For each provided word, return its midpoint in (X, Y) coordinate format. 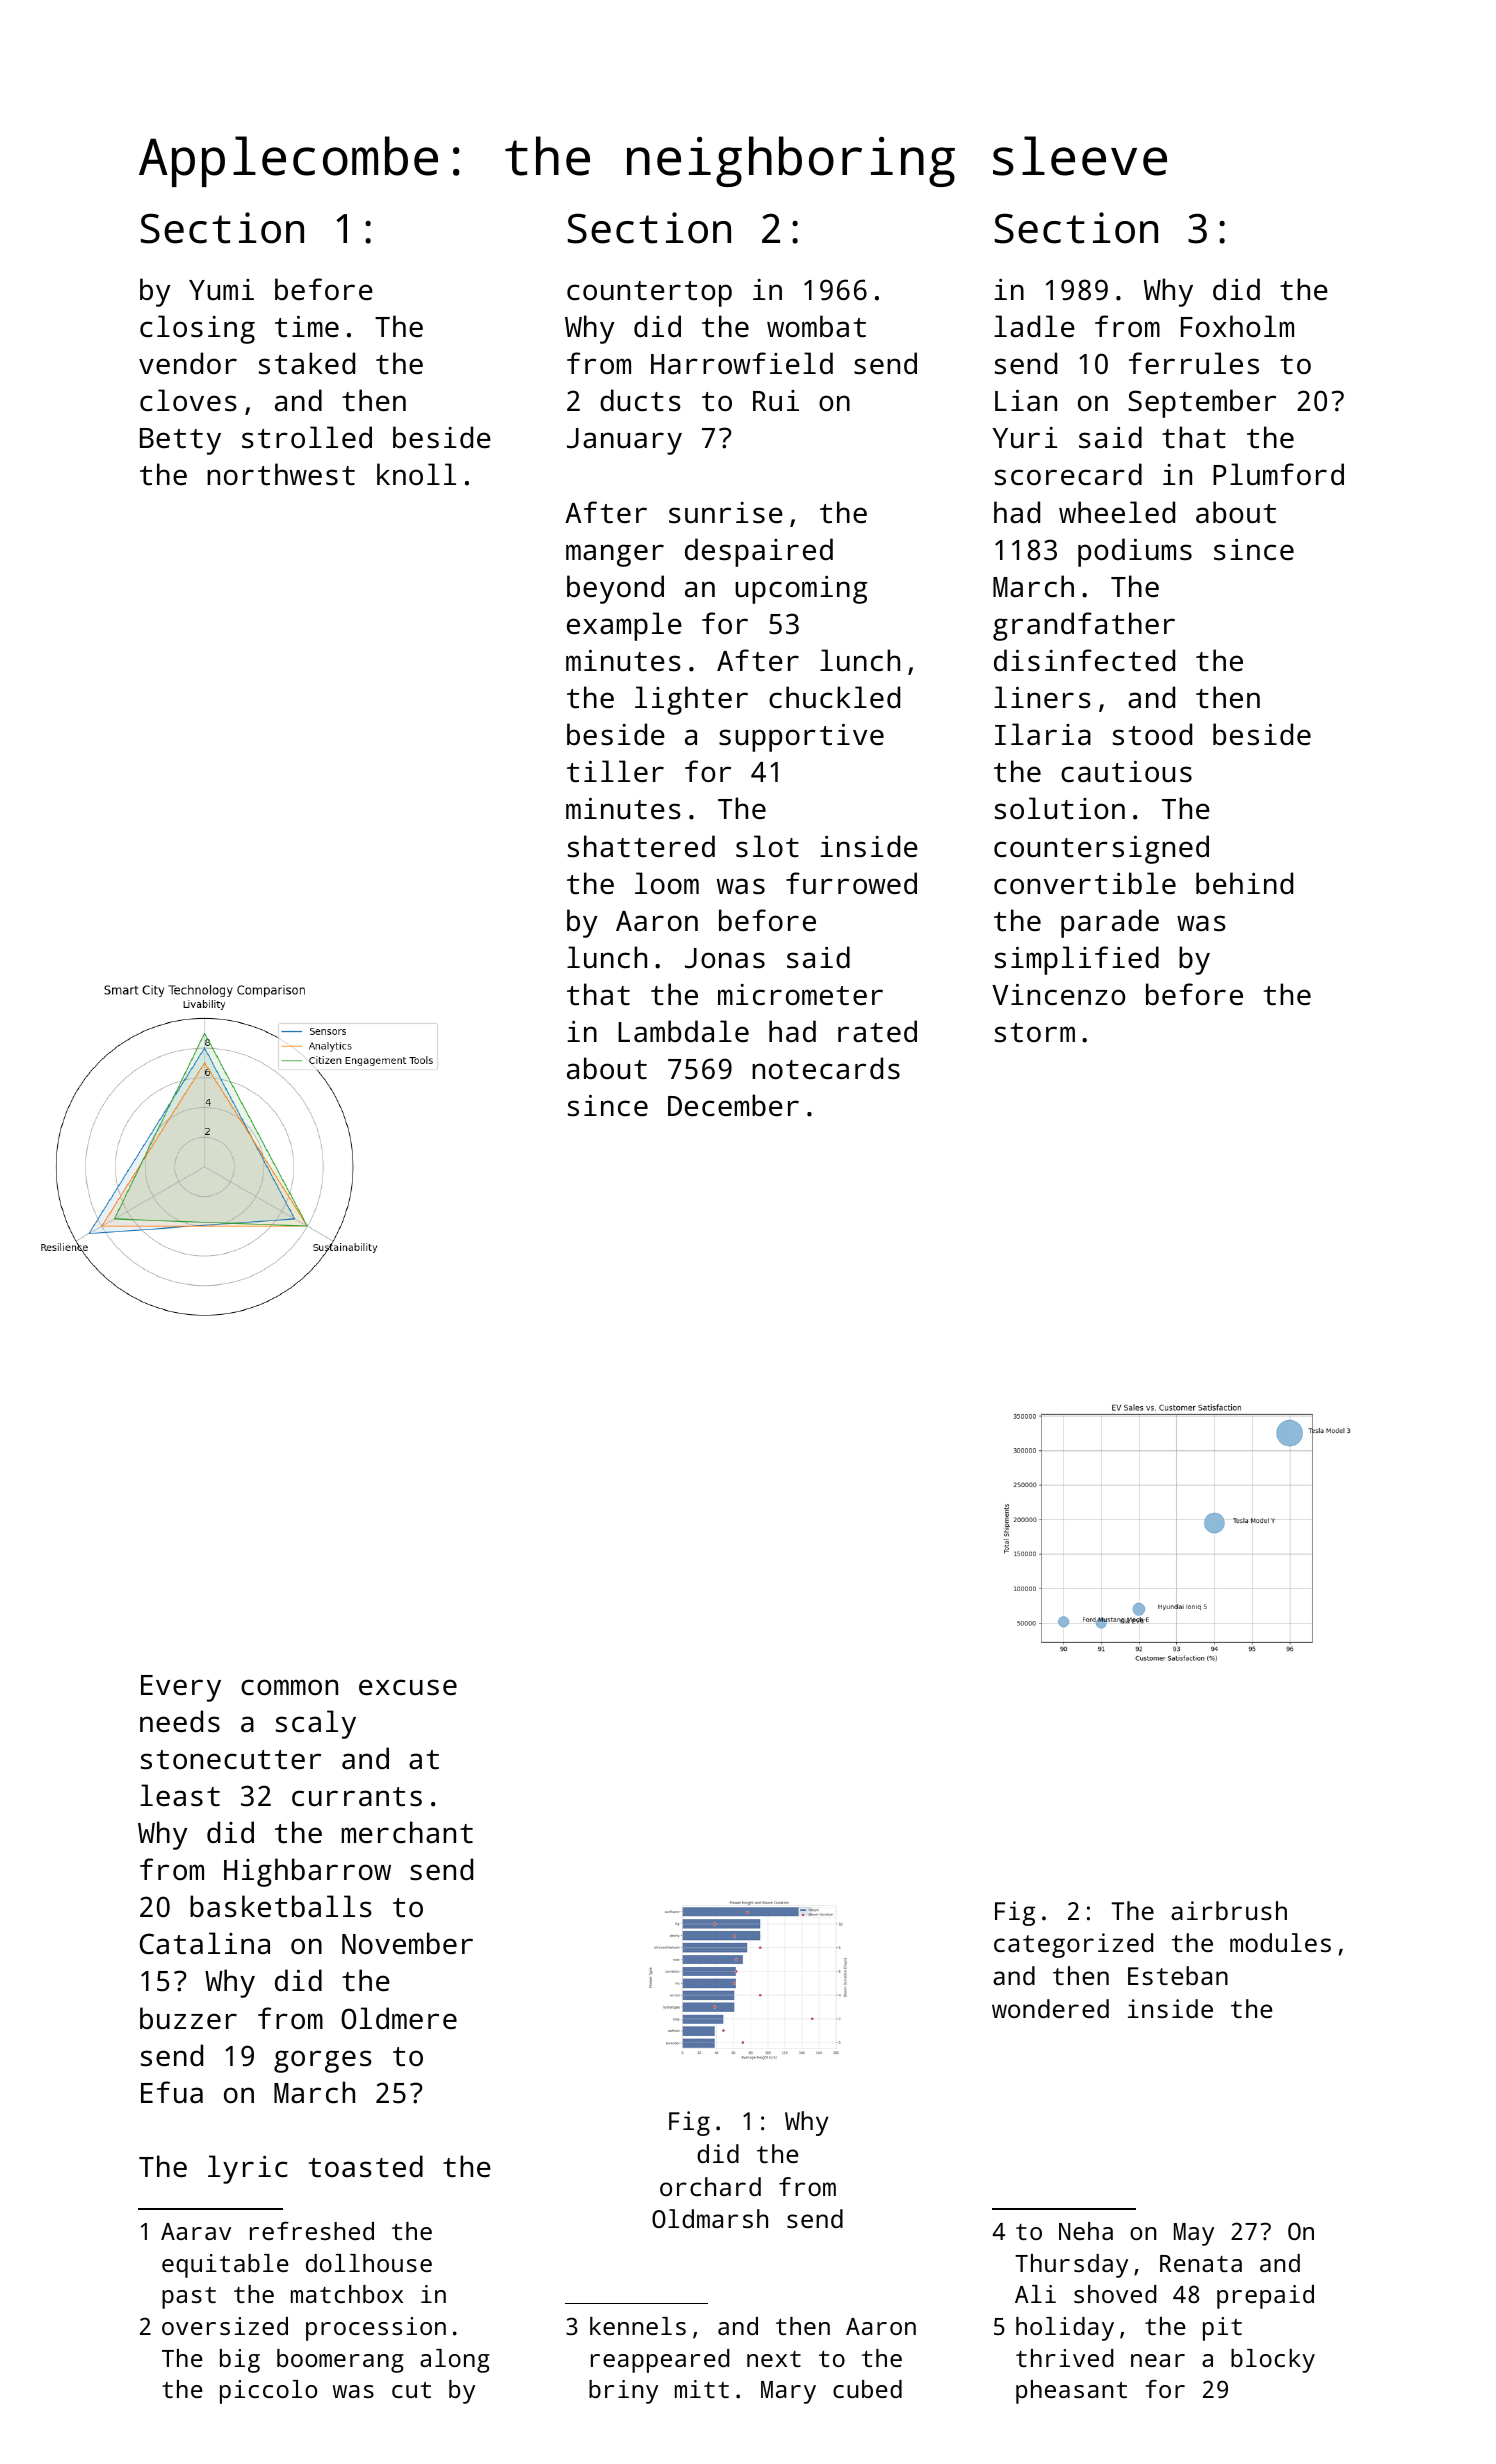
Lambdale (683, 1031)
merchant (407, 1832)
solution (1060, 808)
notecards (826, 1068)
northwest (281, 474)
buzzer (188, 2018)
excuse (408, 1687)
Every (181, 1688)
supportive (801, 738)
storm (1035, 1033)
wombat (816, 326)
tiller (615, 771)
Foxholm (1237, 326)
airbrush (1229, 1910)
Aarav (196, 2231)
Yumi (221, 289)
